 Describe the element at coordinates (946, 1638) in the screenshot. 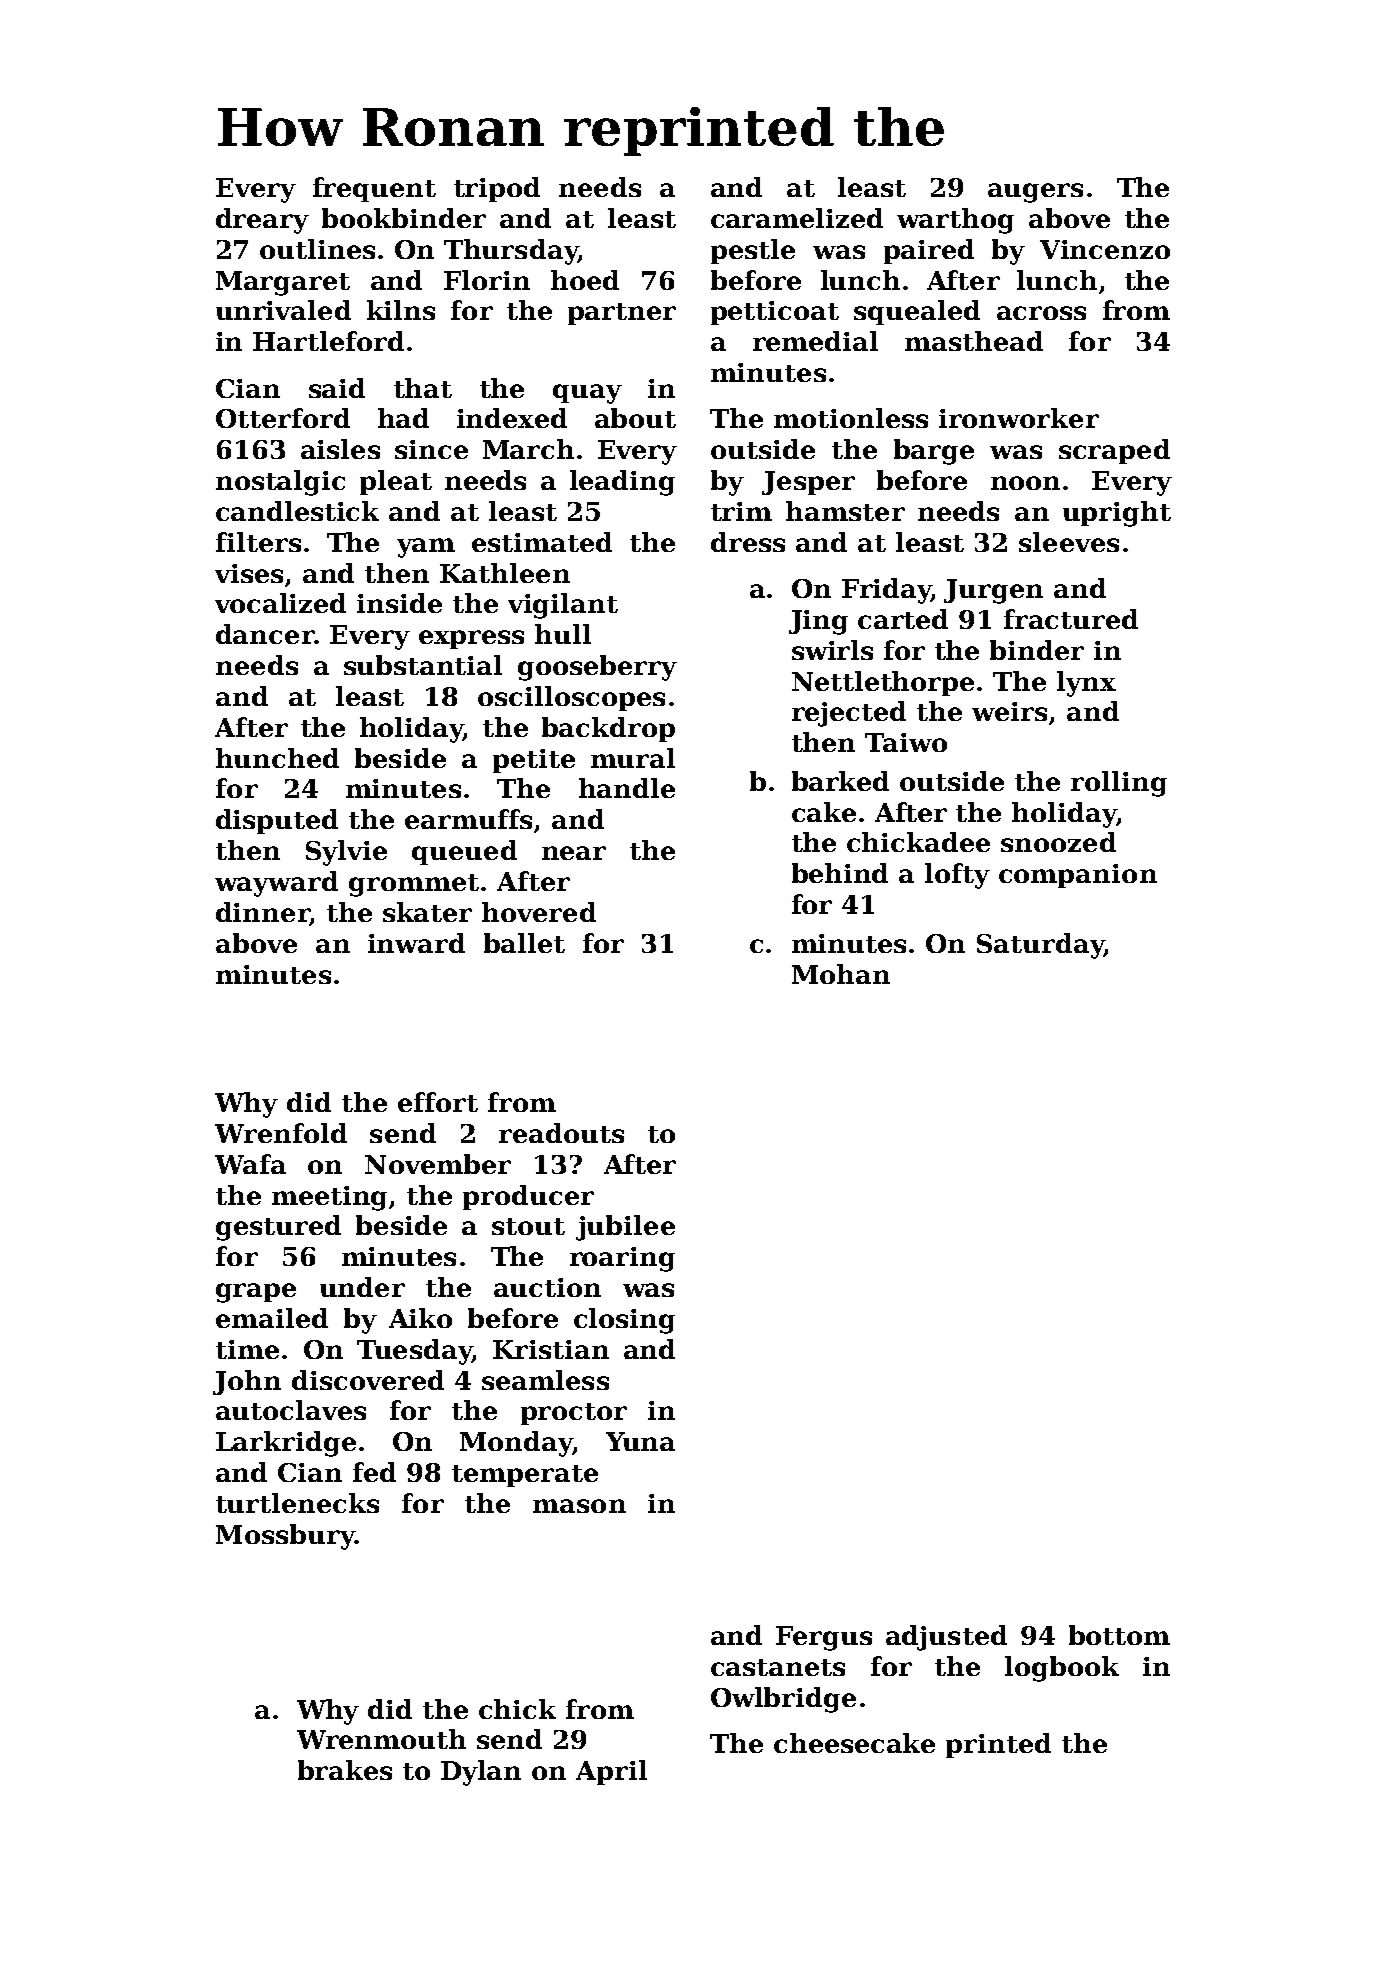

I see `adjusted` at that location.
